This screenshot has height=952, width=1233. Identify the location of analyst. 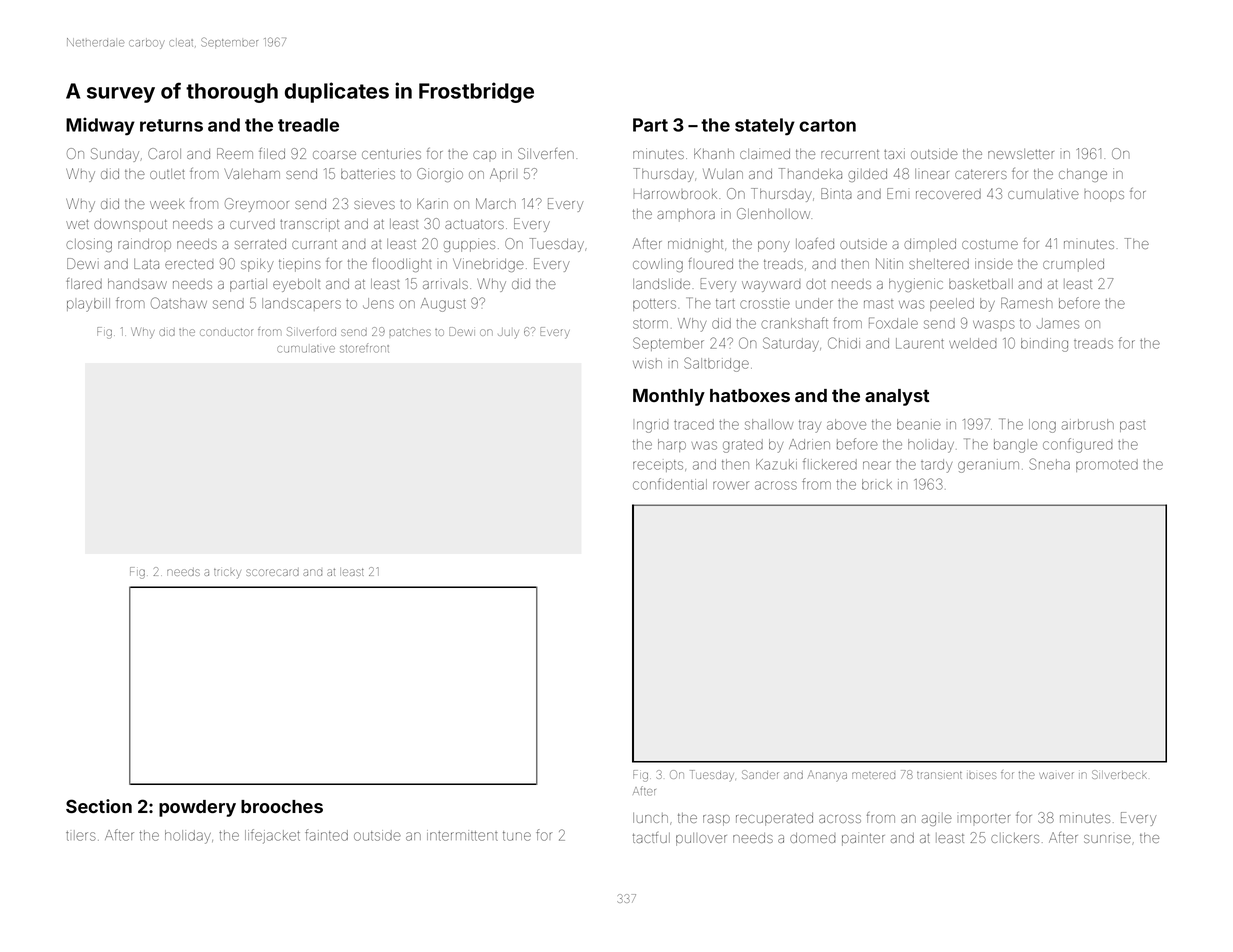
(897, 397).
